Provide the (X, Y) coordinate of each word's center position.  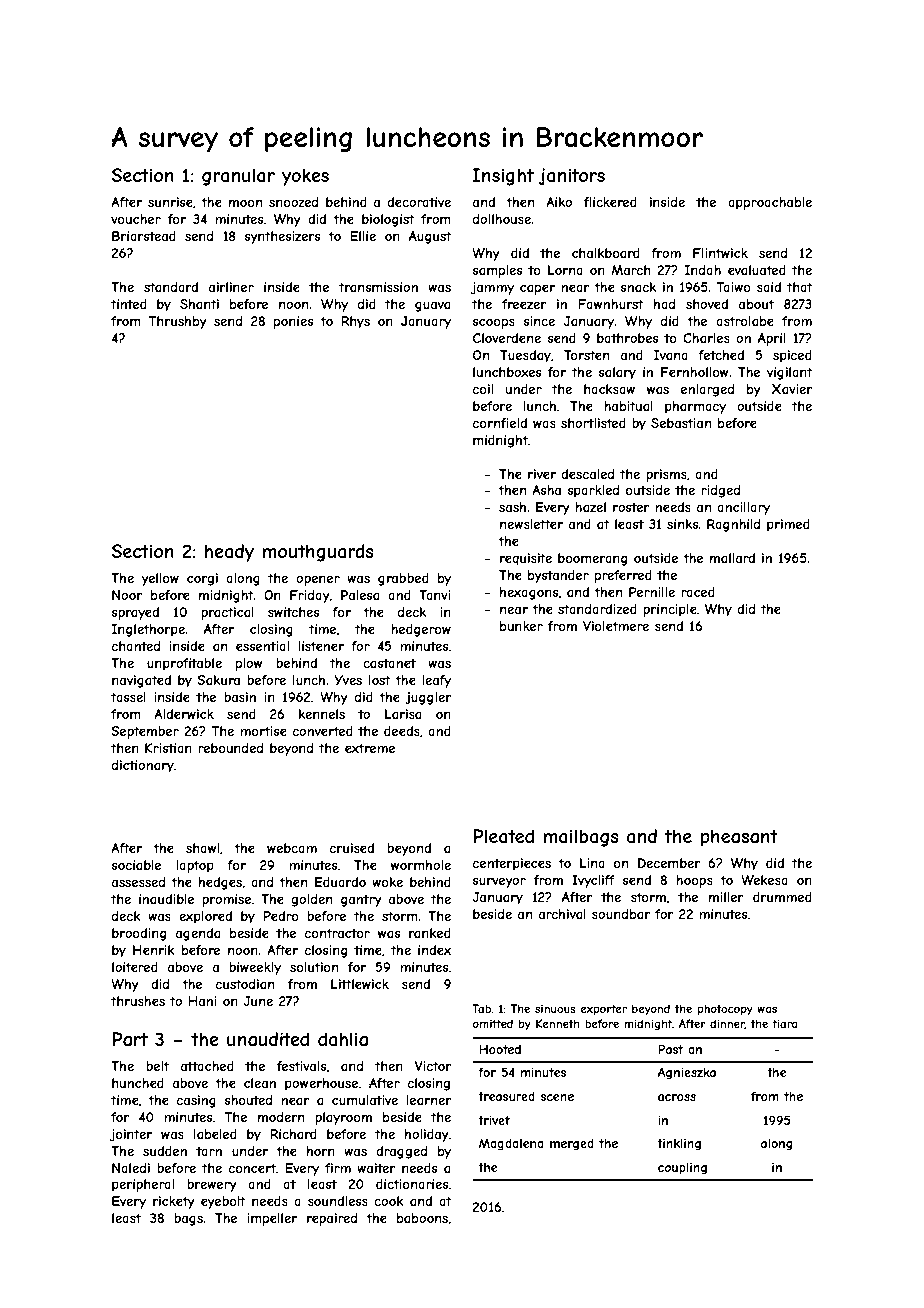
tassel (128, 697)
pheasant (739, 838)
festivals (301, 1066)
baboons (423, 1218)
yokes (305, 177)
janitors (572, 177)
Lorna (565, 270)
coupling (682, 1169)
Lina (592, 863)
